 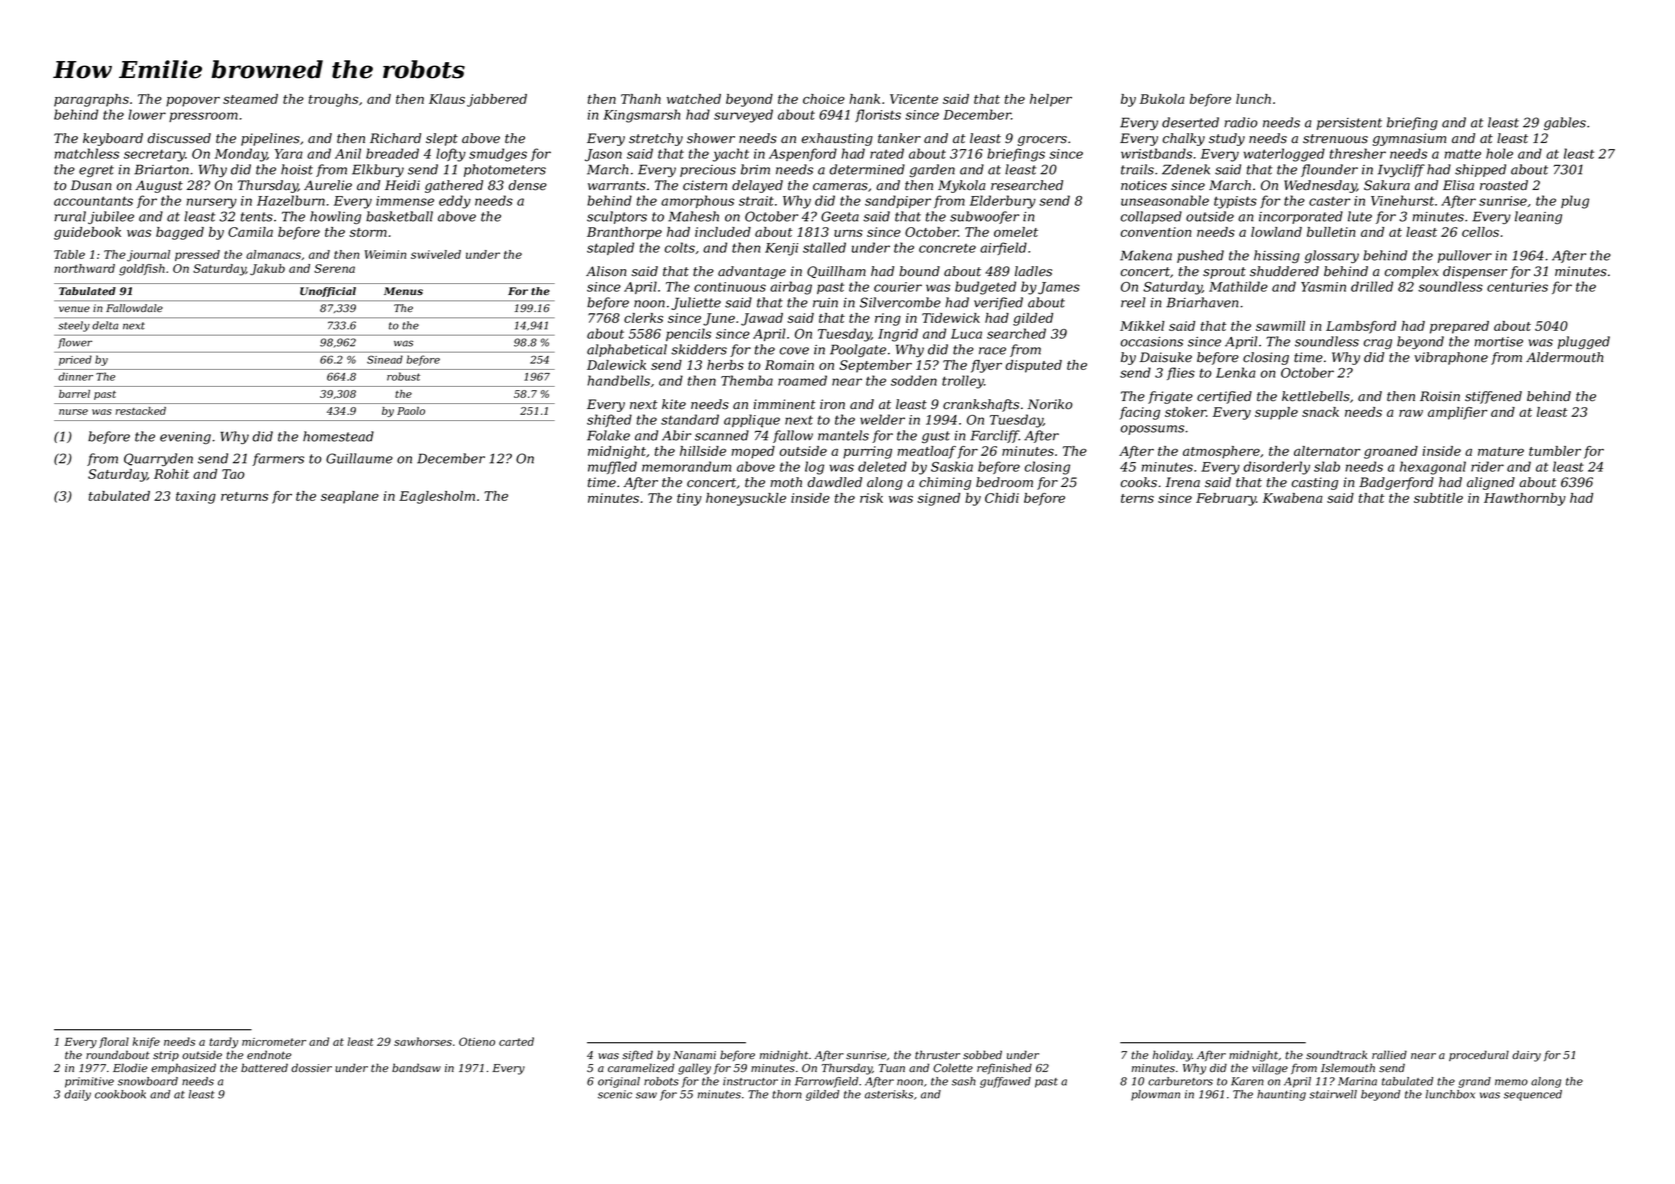 What do you see at coordinates (1281, 1095) in the page?
I see `haunting` at bounding box center [1281, 1095].
